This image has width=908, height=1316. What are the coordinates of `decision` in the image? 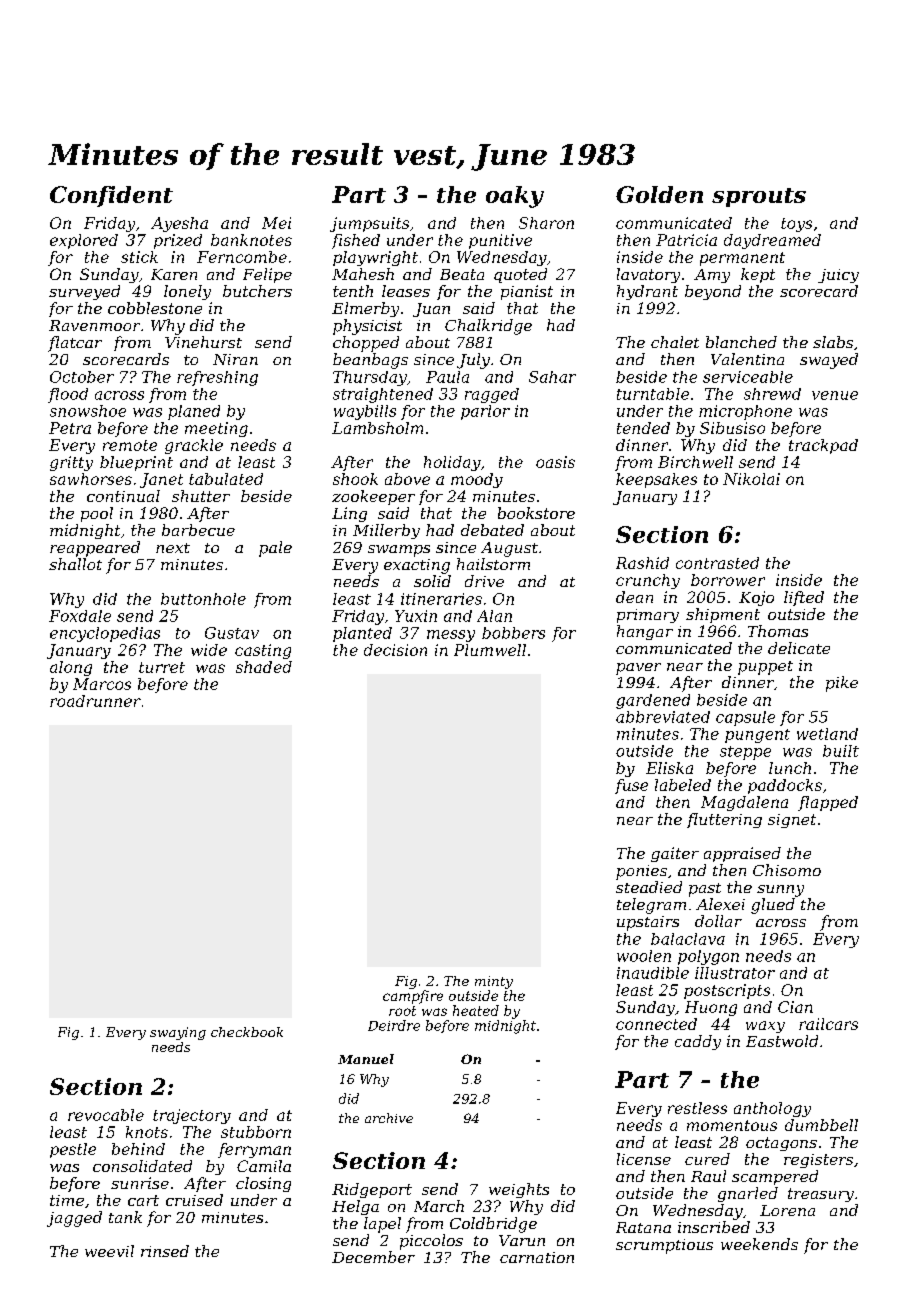 It's located at (395, 650).
